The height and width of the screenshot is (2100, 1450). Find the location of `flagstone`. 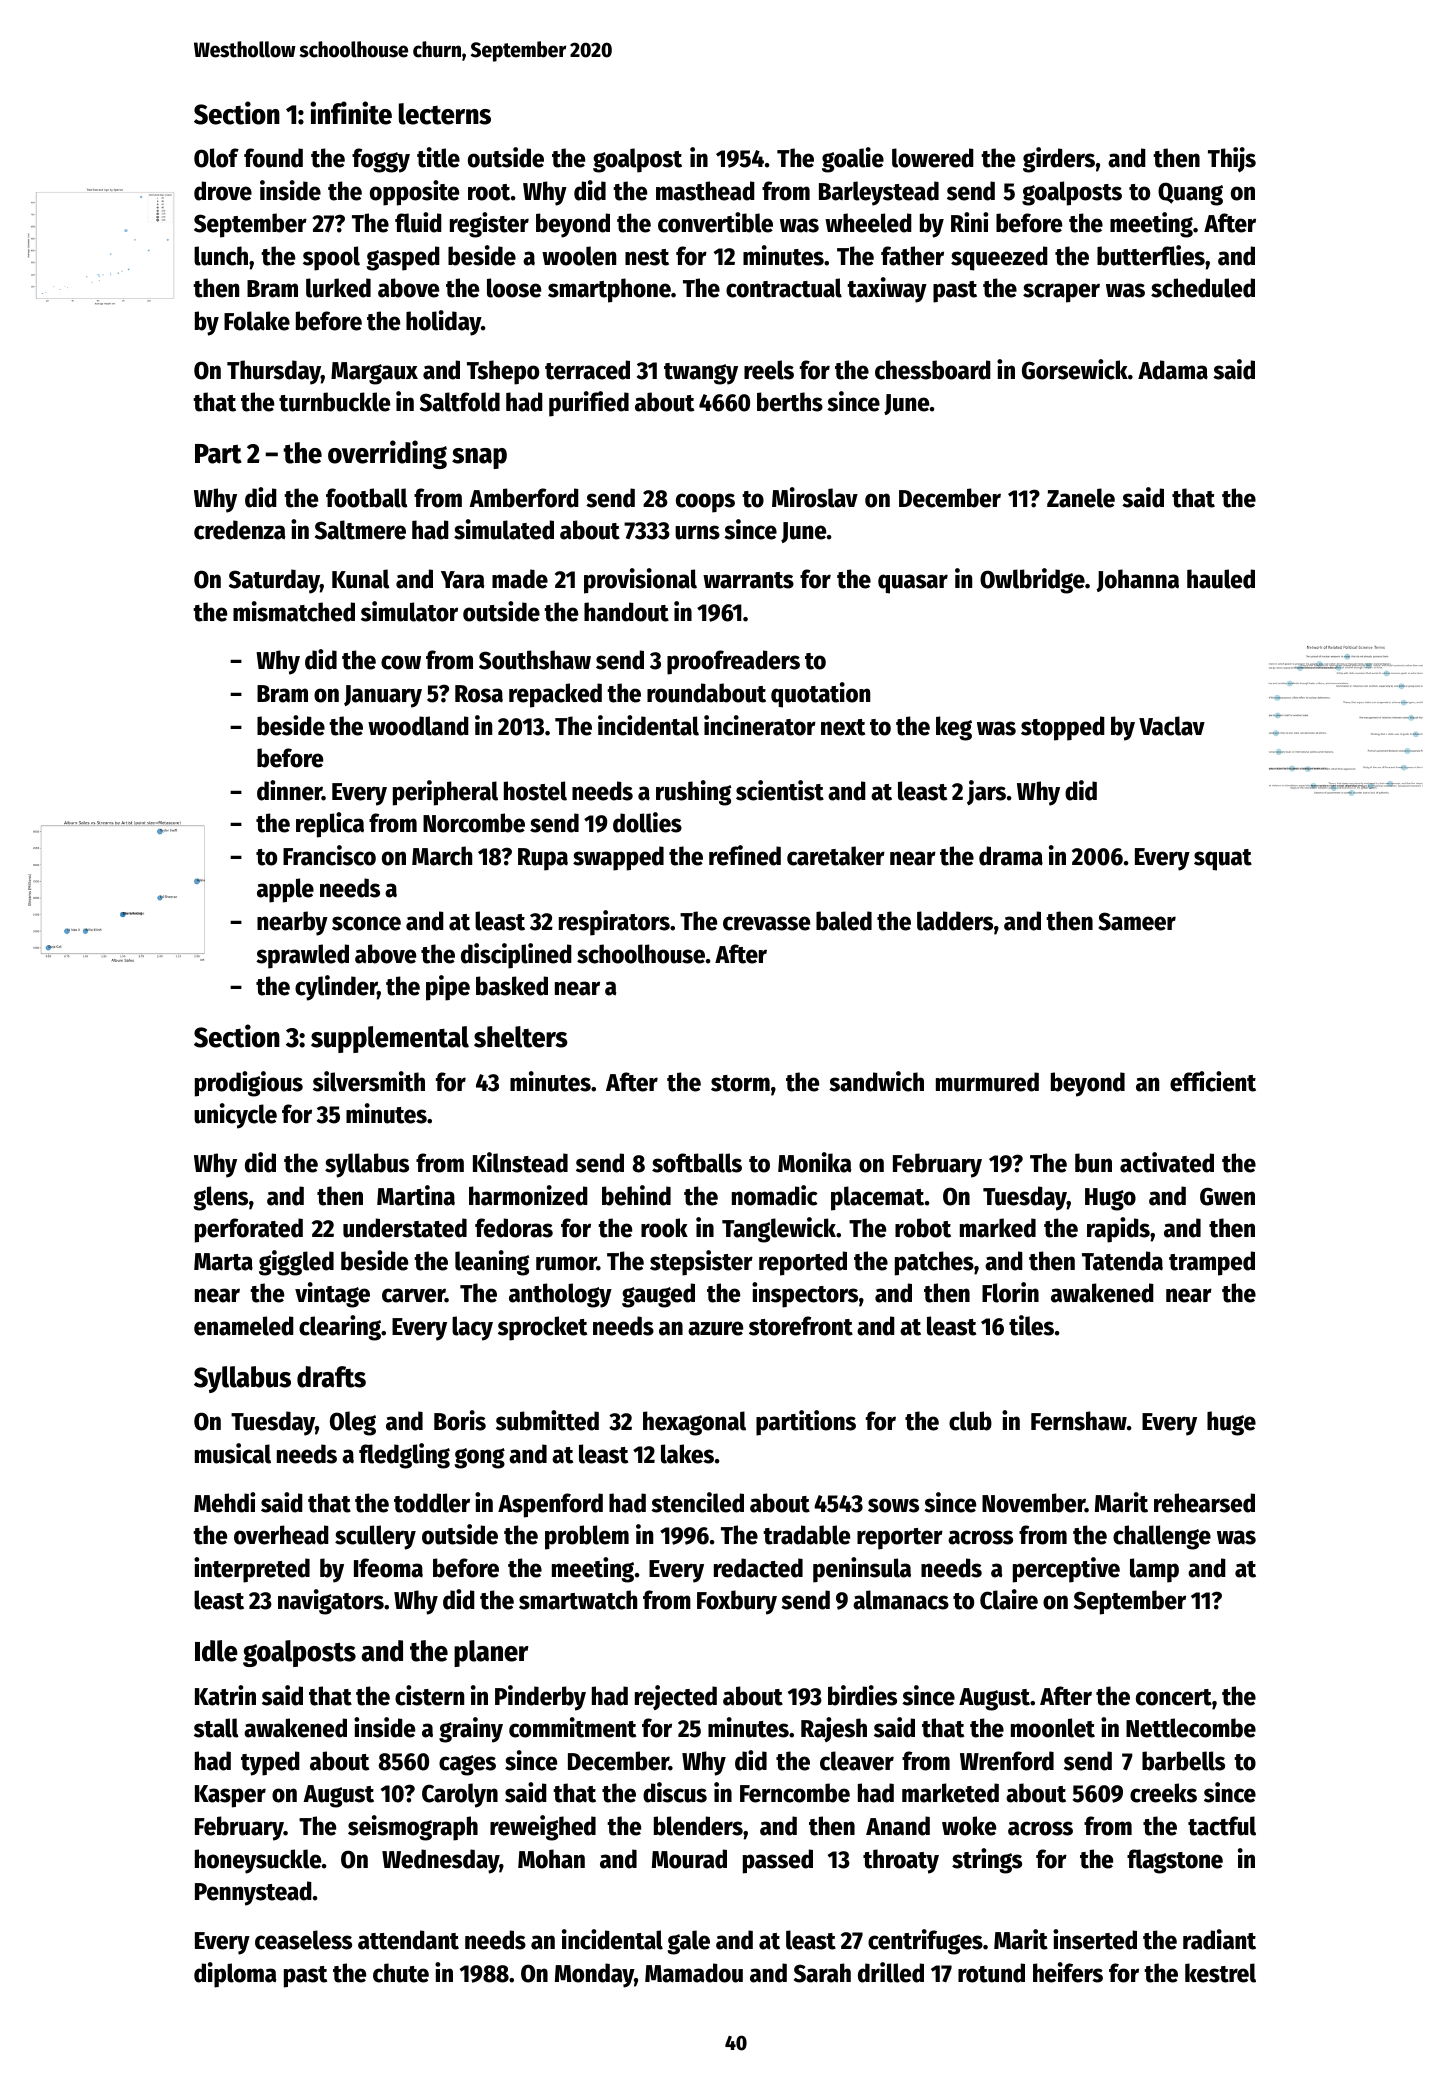

flagstone is located at coordinates (1175, 1861).
